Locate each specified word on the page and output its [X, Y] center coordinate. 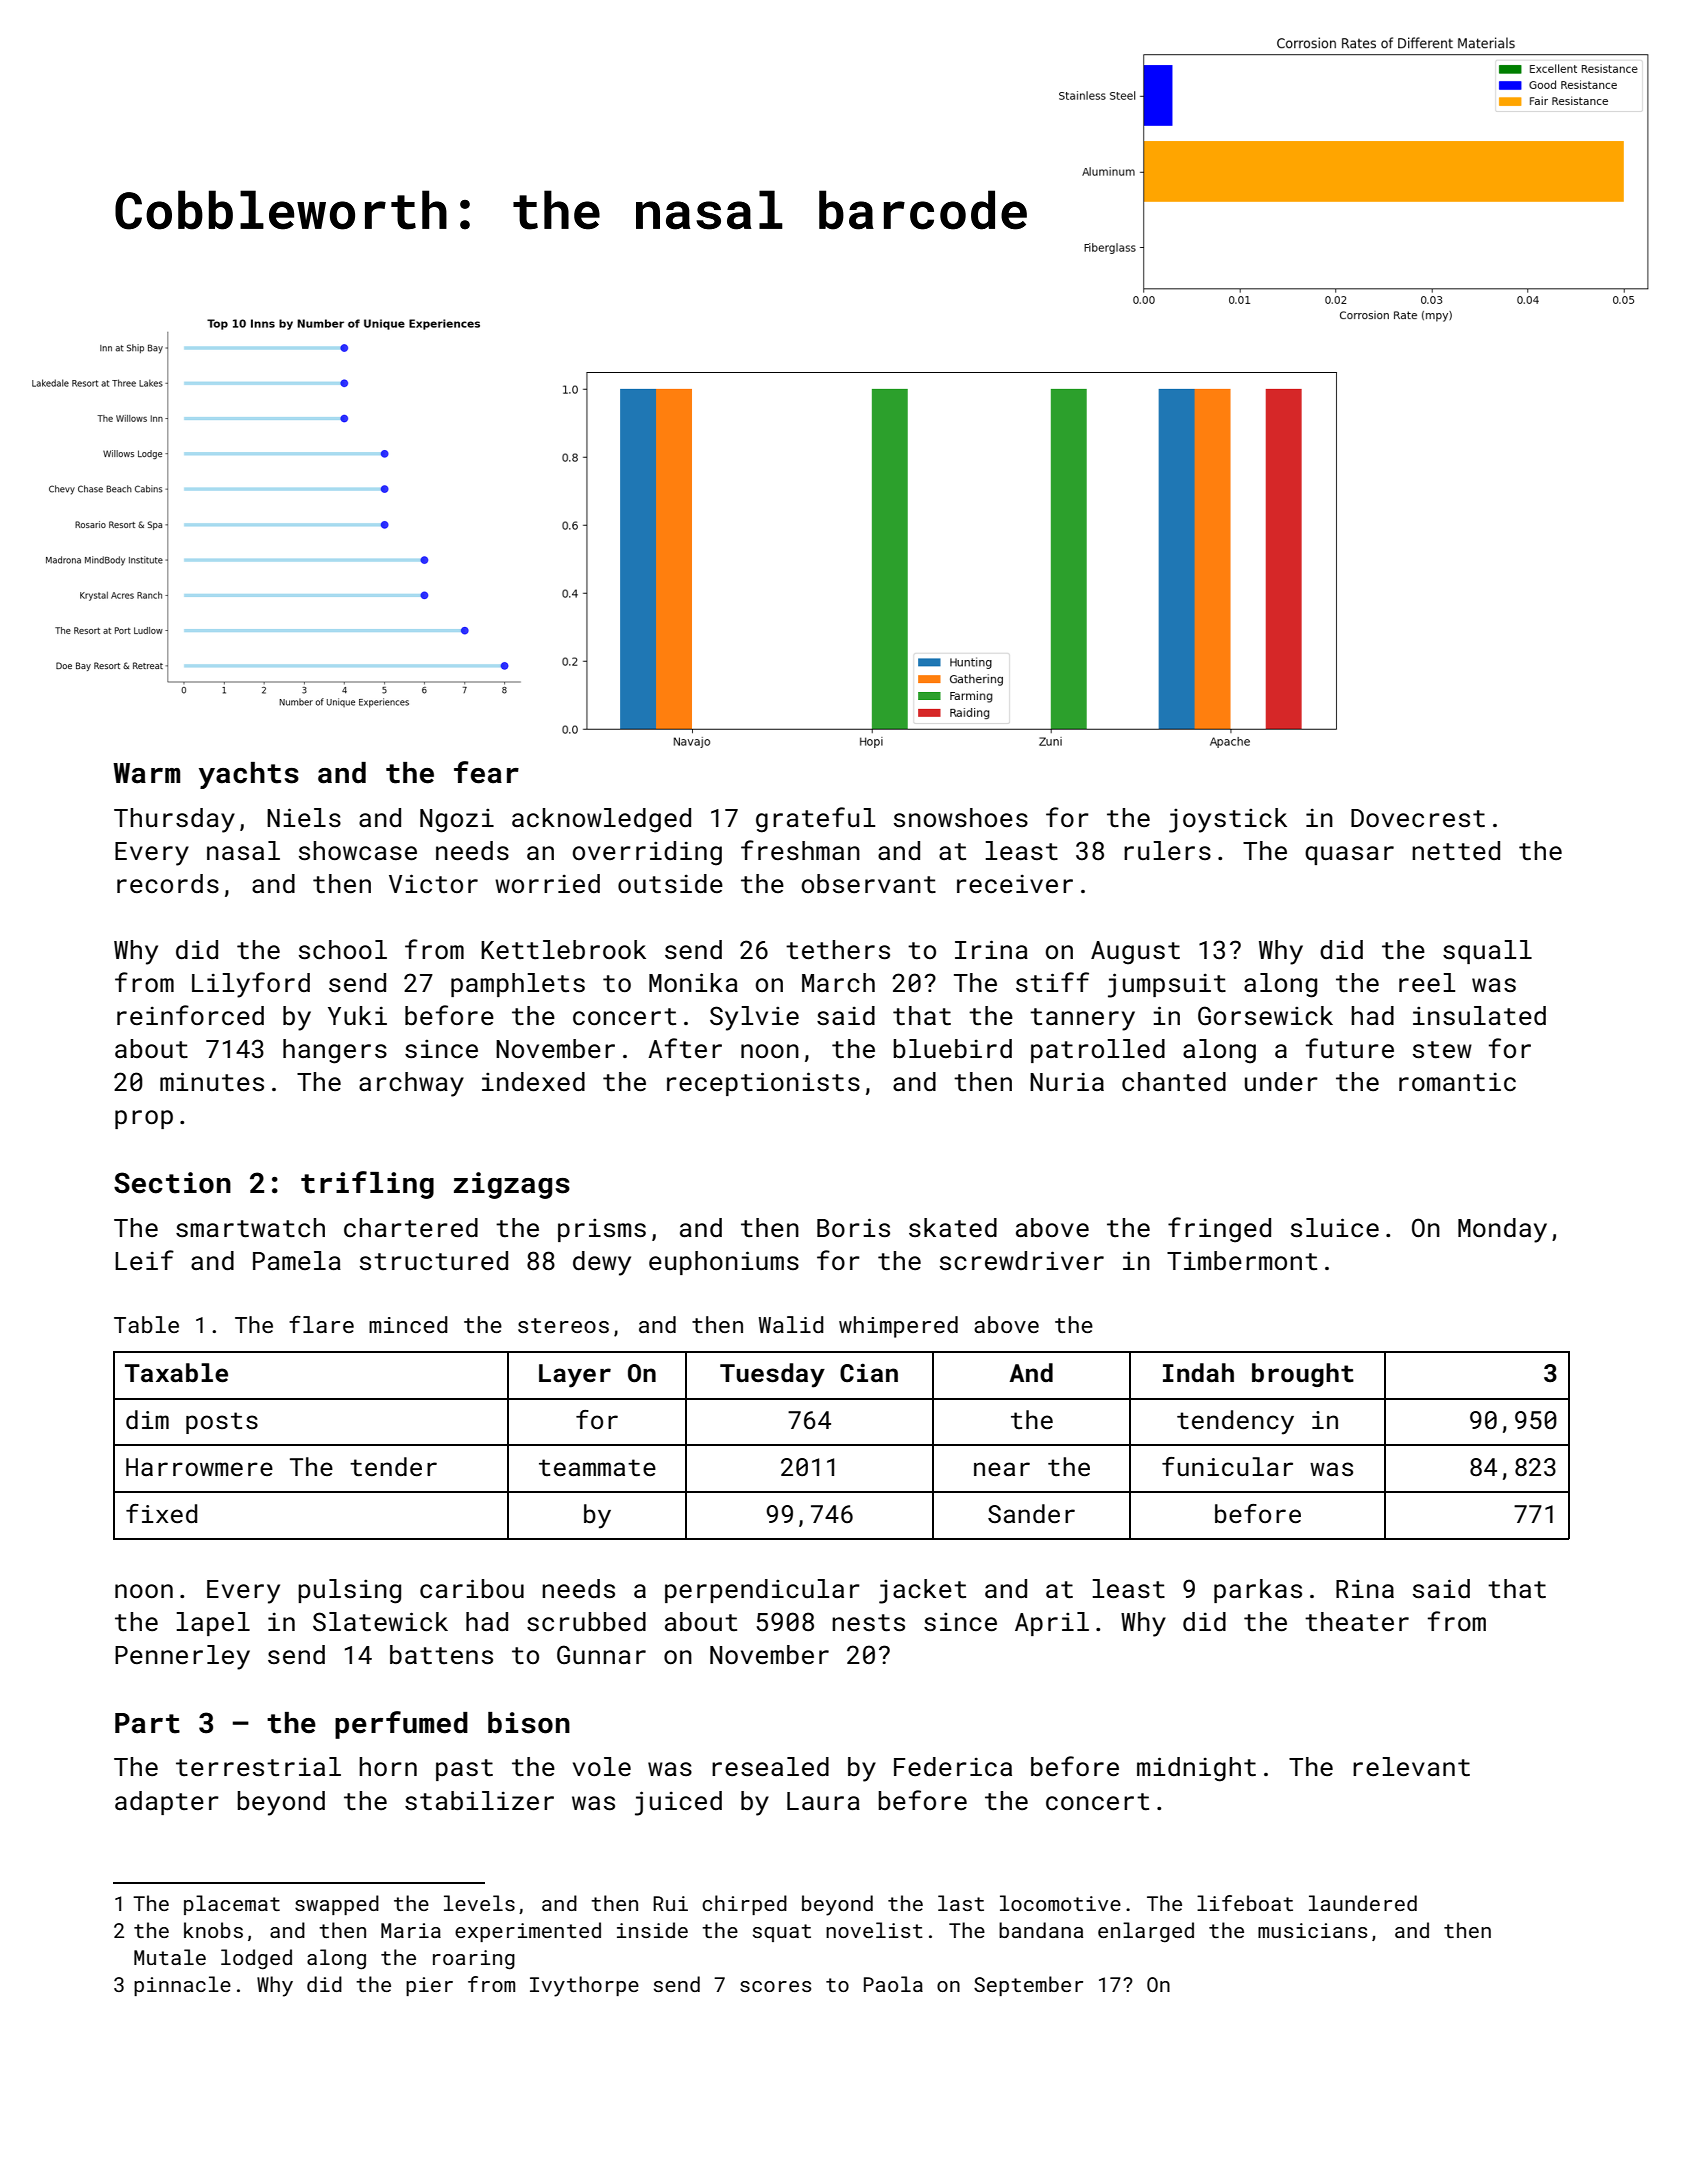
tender [393, 1467]
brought [1303, 1375]
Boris [853, 1228]
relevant [1411, 1767]
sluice [1335, 1228]
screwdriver [1022, 1261]
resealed [770, 1767]
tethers [838, 950]
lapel [213, 1624]
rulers [1167, 850]
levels [479, 1903]
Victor [433, 884]
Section [172, 1183]
